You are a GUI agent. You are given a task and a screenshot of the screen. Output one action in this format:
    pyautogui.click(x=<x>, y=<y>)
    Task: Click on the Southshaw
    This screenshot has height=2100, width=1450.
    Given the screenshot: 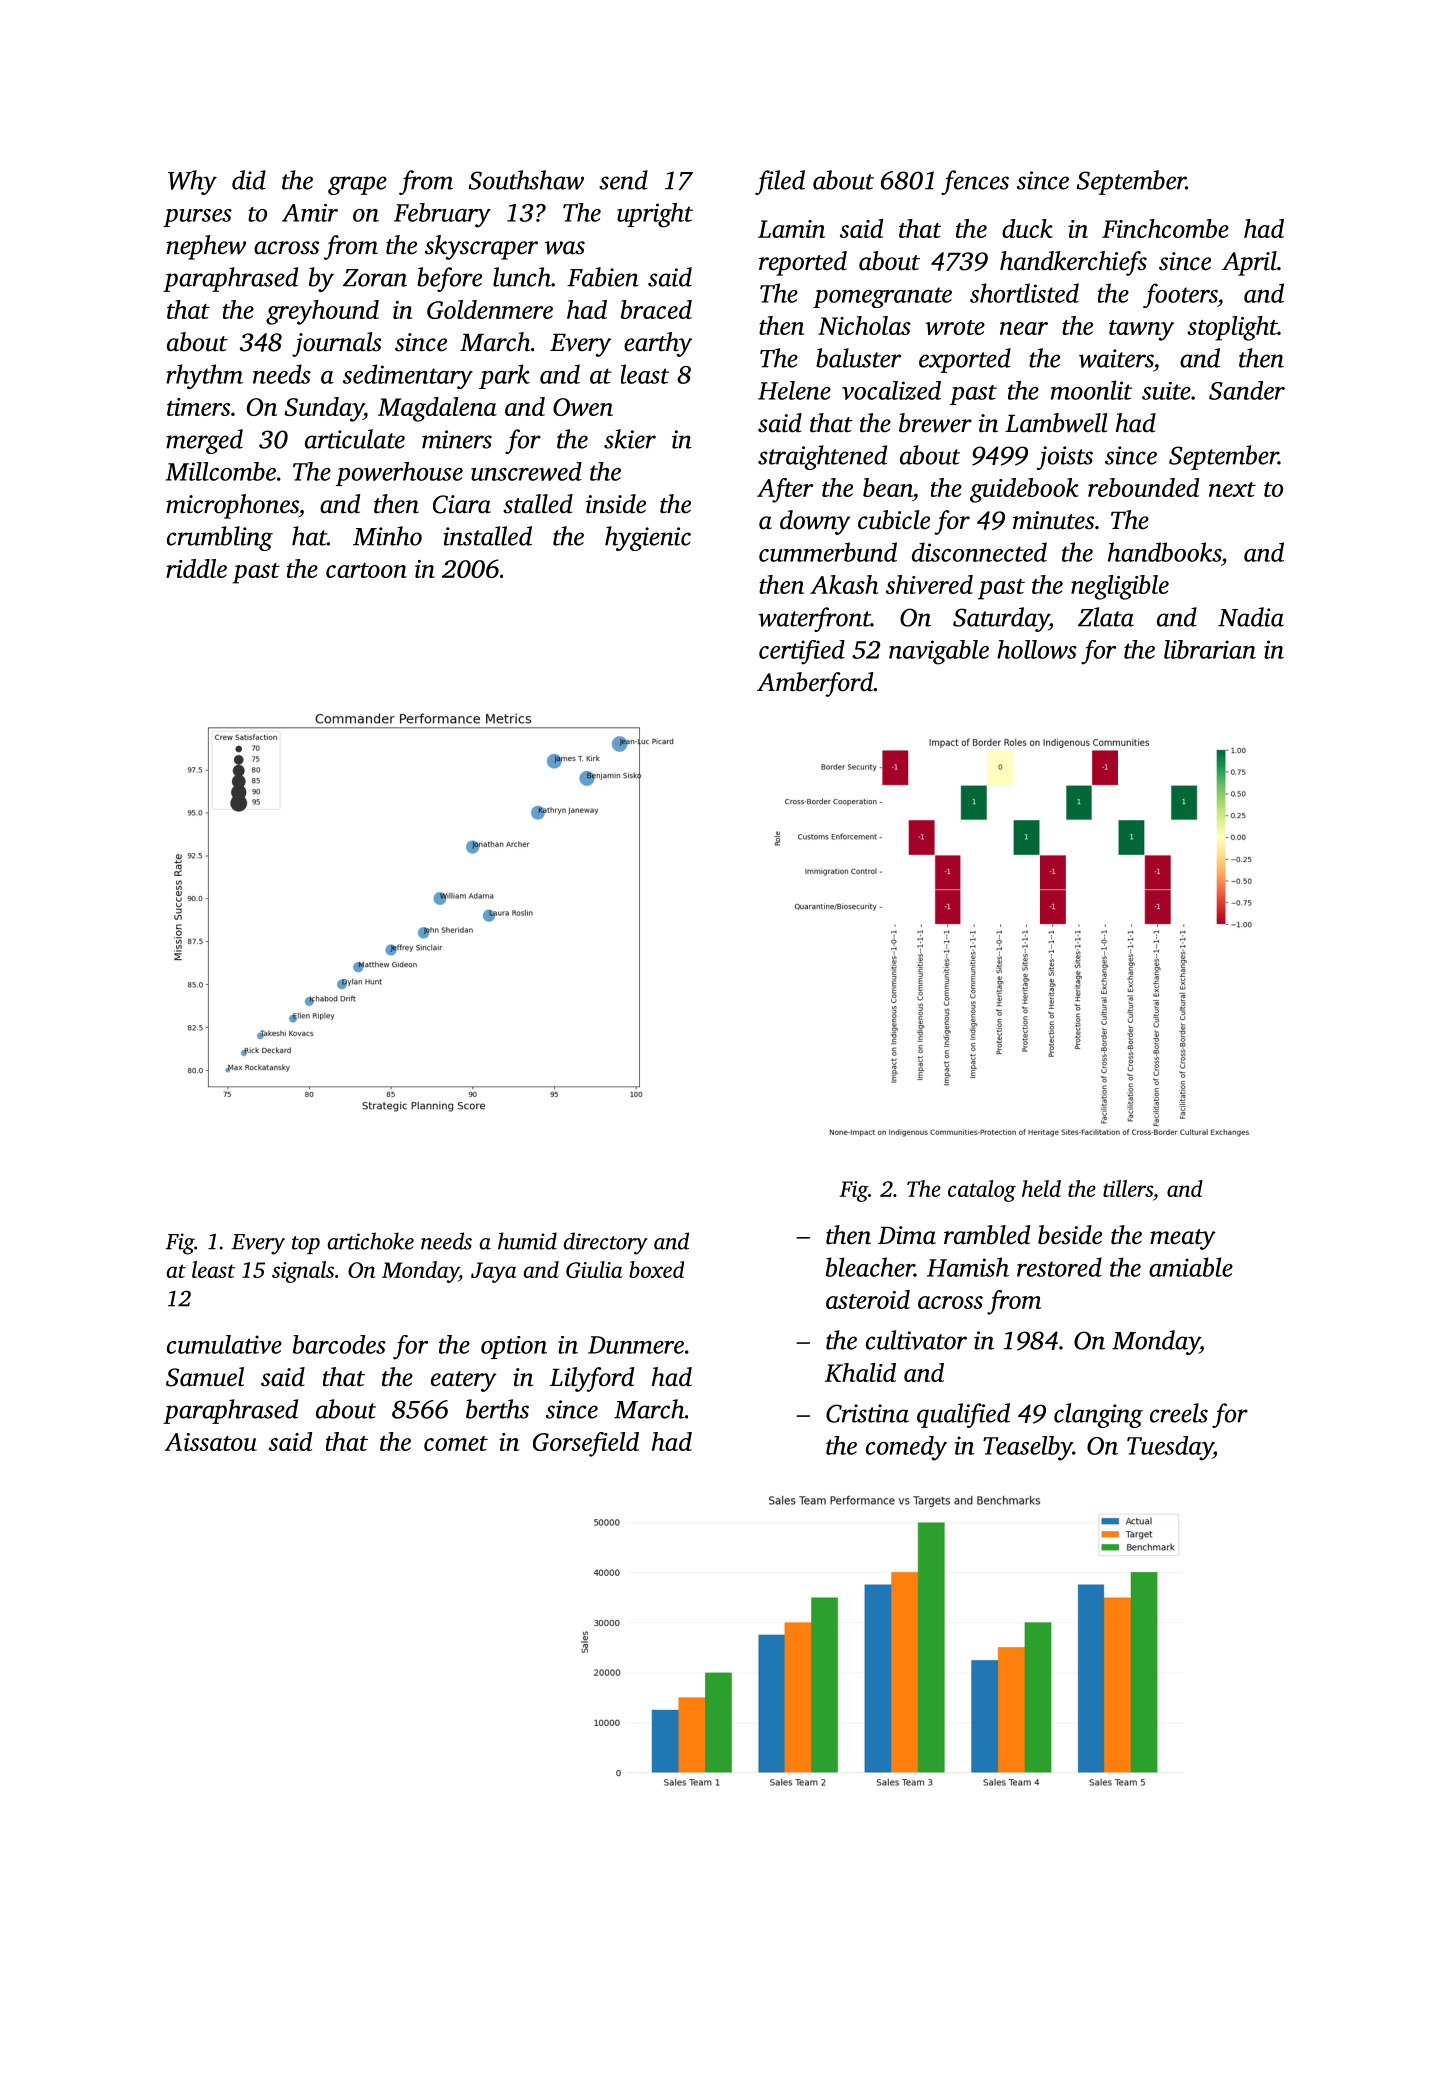 What is the action you would take?
    pyautogui.click(x=526, y=180)
